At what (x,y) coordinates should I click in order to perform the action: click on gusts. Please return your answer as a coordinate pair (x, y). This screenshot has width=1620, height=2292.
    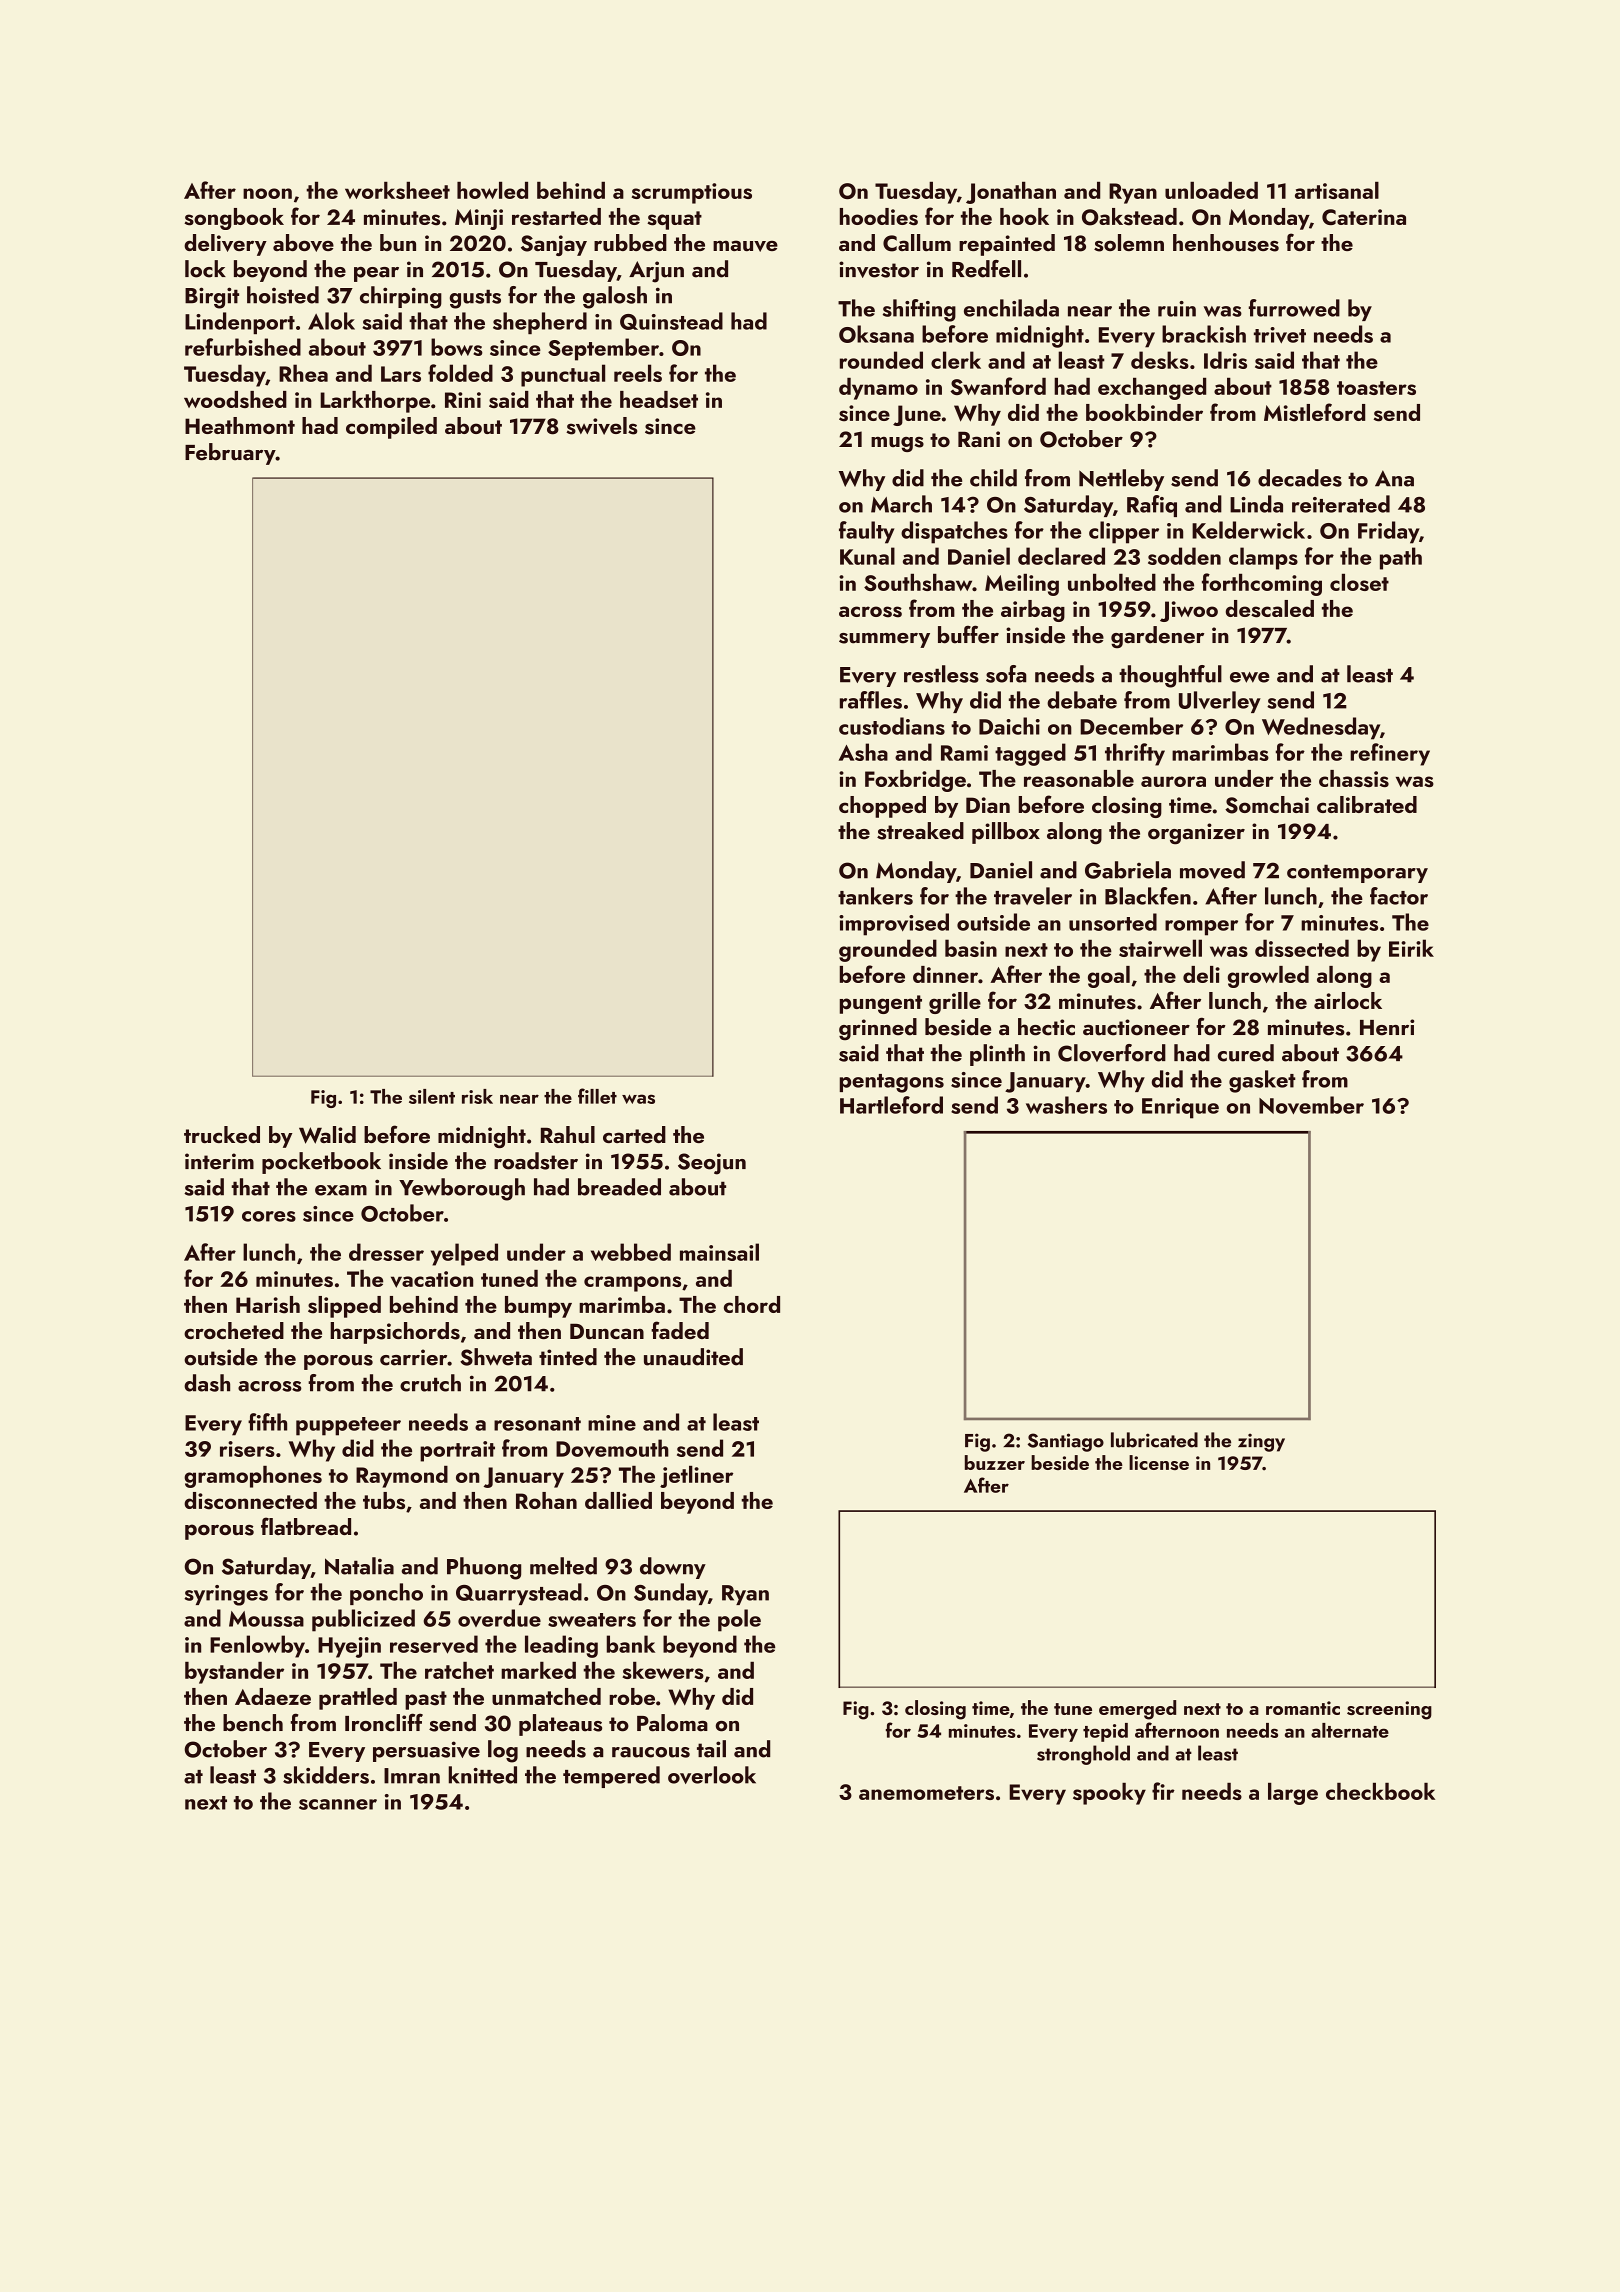
    Looking at the image, I should click on (475, 299).
